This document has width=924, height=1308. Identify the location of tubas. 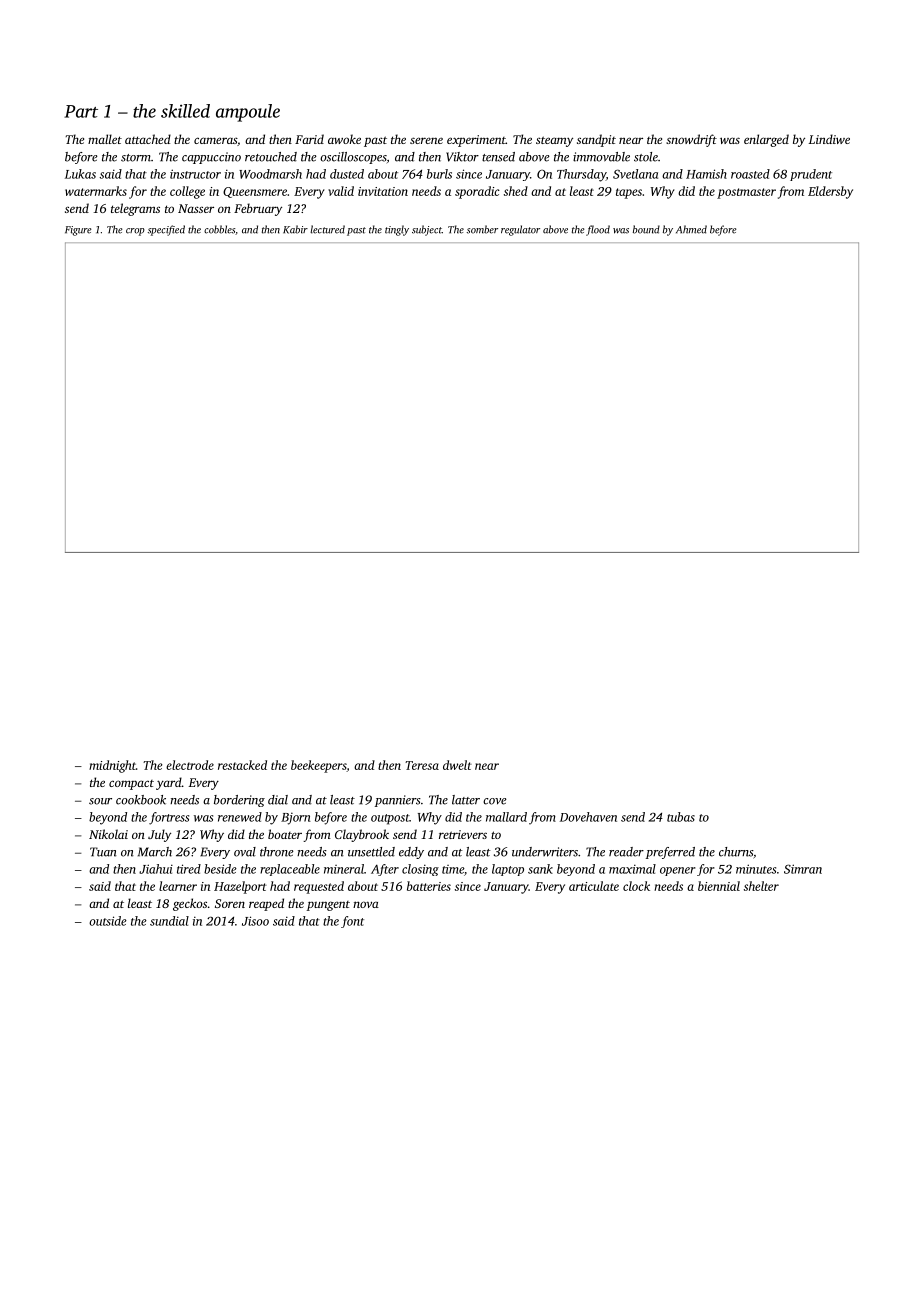
(681, 817).
